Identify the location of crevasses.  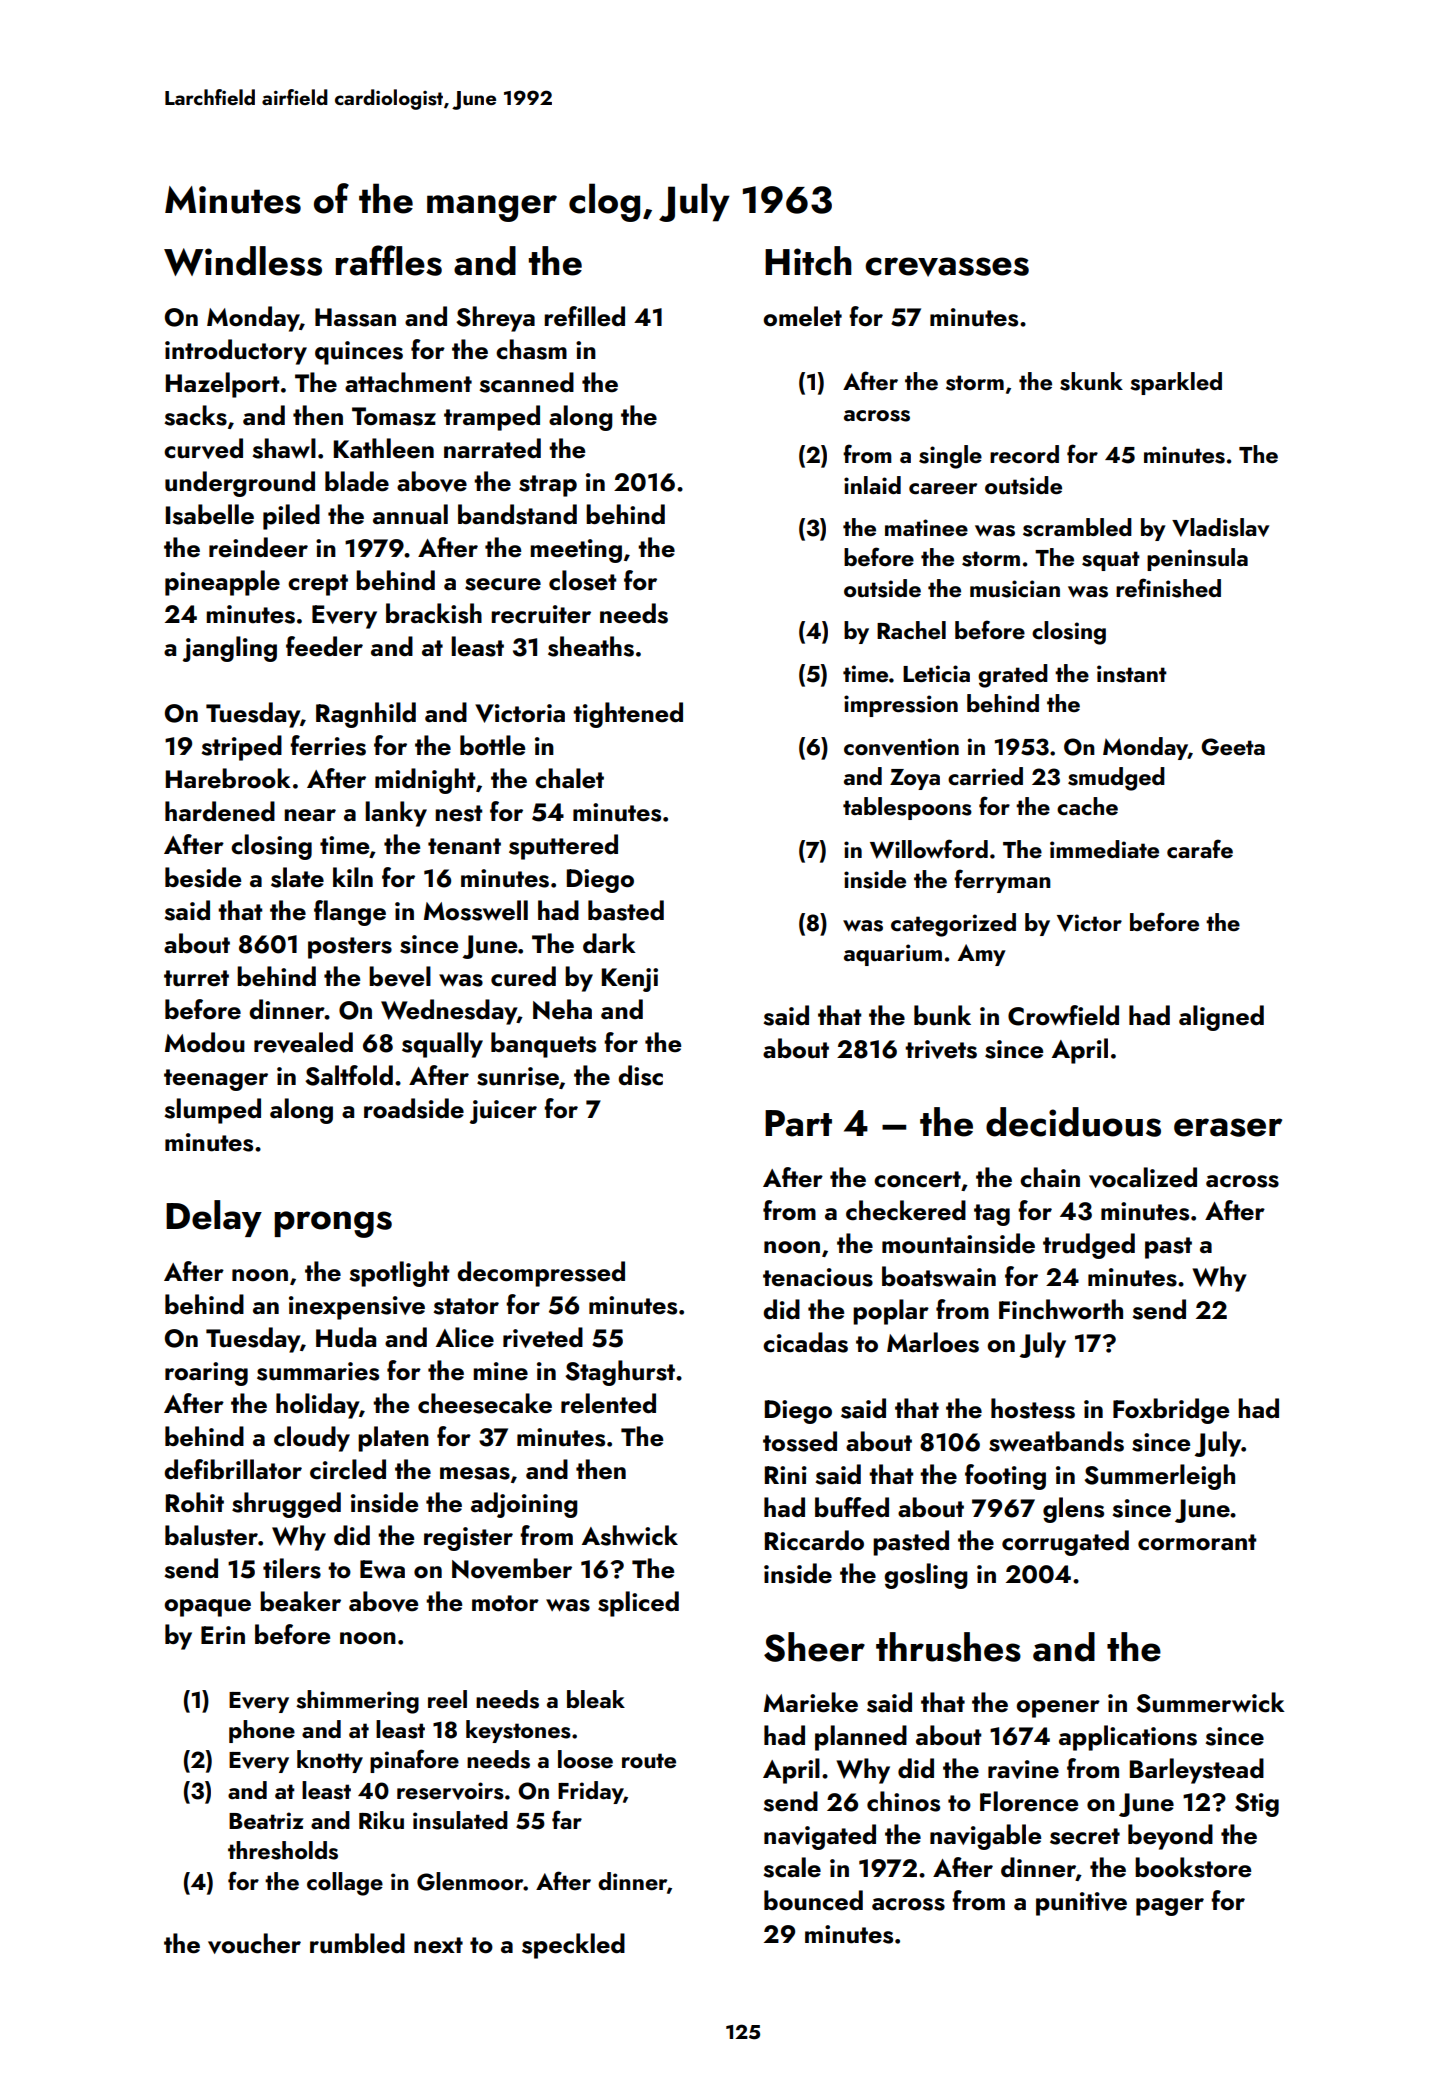
(947, 267).
